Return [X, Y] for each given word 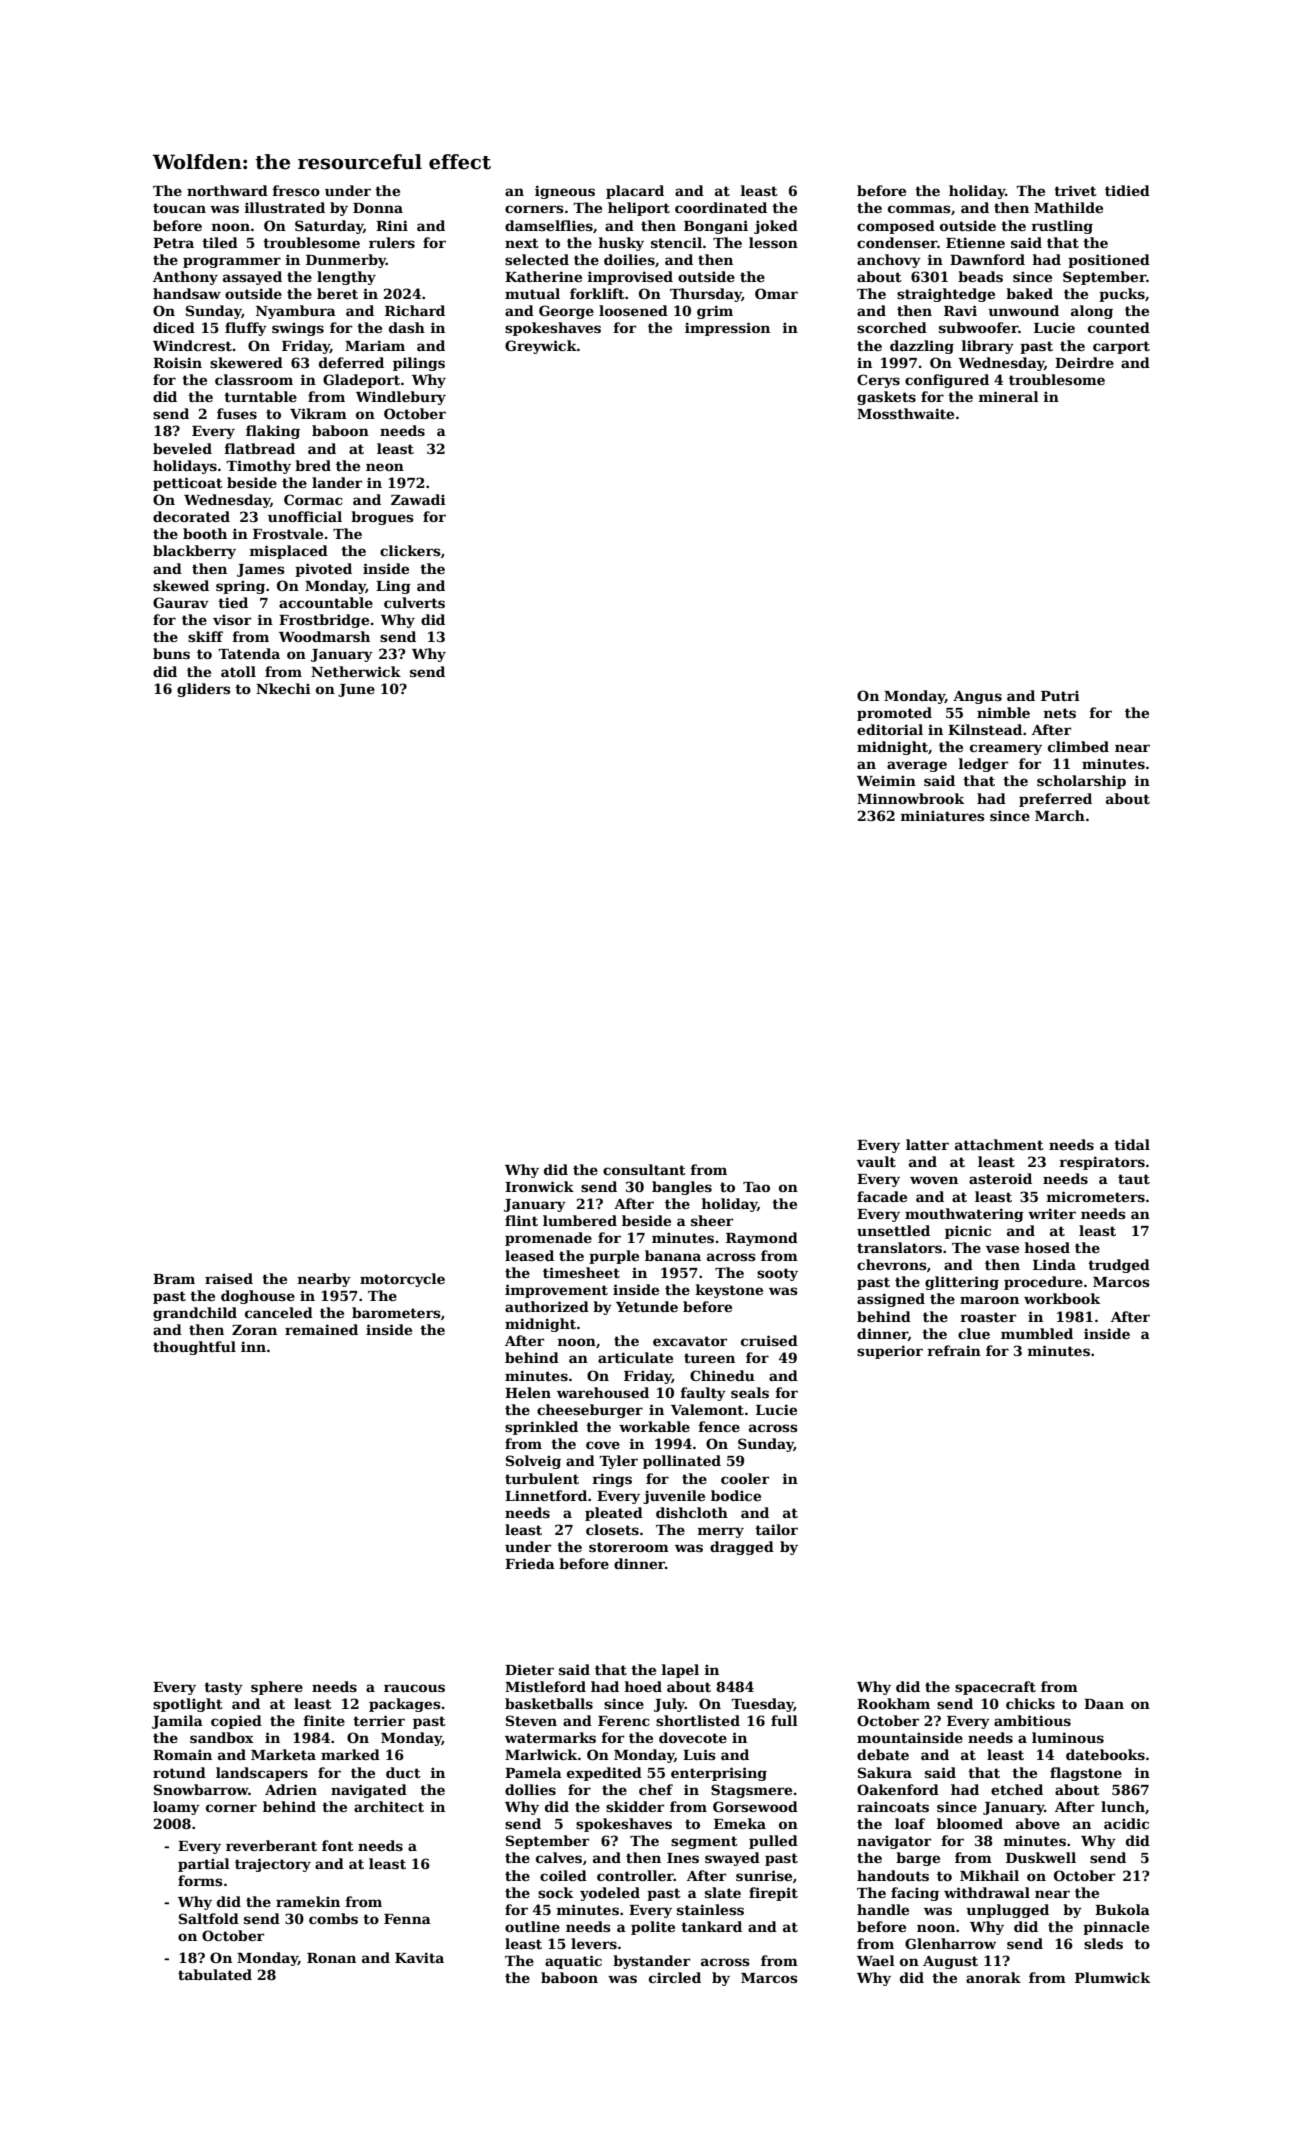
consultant [644, 1169]
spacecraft [995, 1688]
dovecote [693, 1737]
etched [1017, 1789]
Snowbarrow [201, 1789]
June [356, 690]
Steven [531, 1720]
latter [927, 1144]
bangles [682, 1188]
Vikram [318, 413]
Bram [174, 1279]
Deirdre [1084, 362]
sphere [277, 1688]
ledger [983, 765]
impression [727, 329]
